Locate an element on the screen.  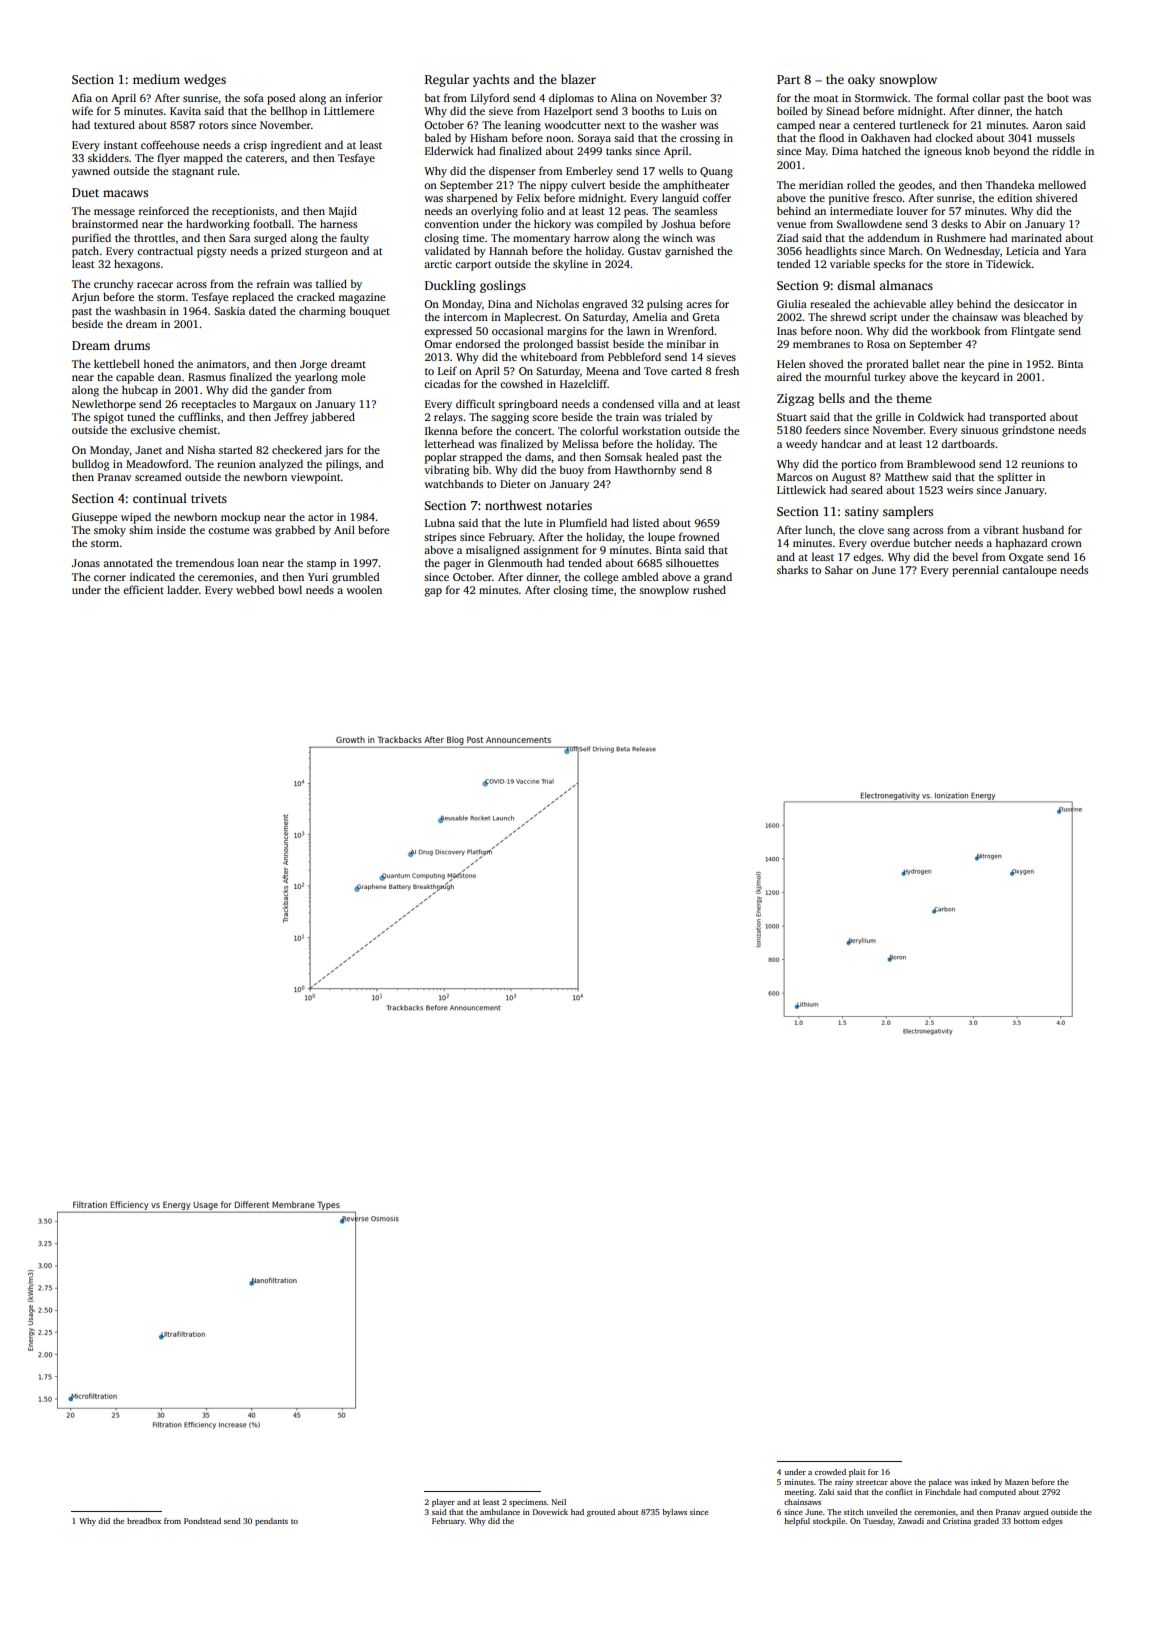
perennial is located at coordinates (975, 571).
